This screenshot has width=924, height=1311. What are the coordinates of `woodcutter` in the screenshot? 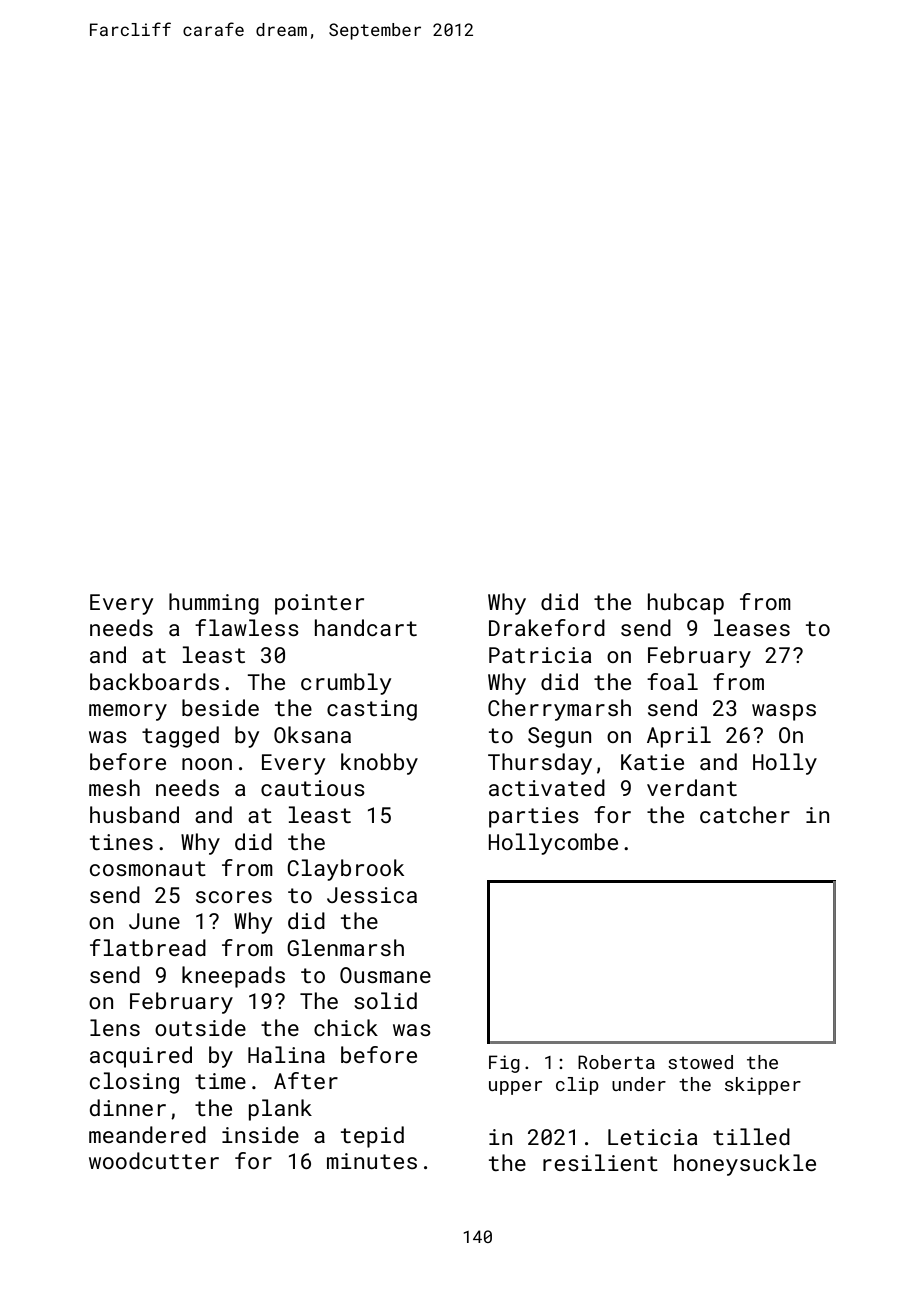 It's located at (154, 1160).
